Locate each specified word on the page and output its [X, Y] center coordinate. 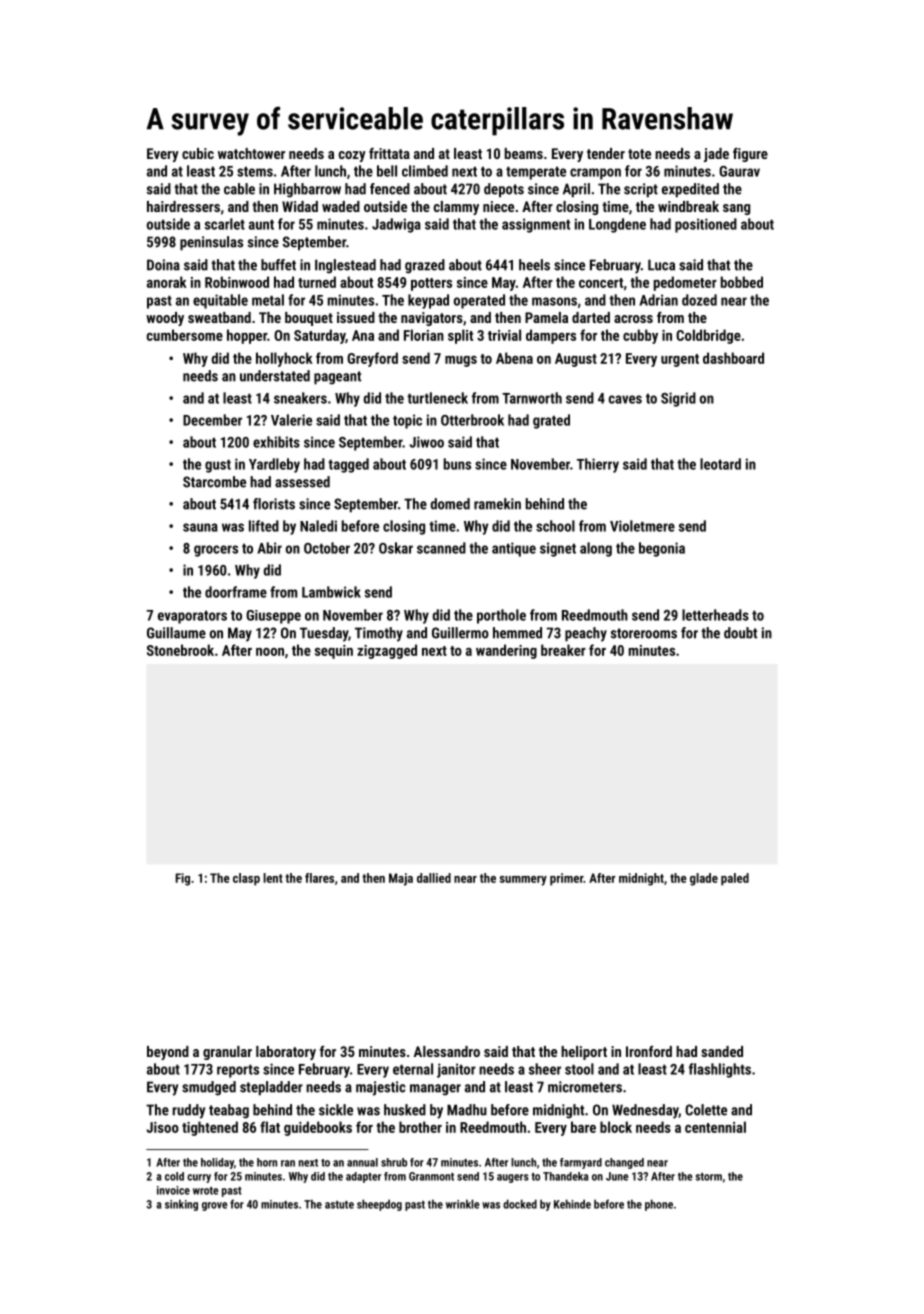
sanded [722, 1051]
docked [520, 1204]
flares [319, 878]
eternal [413, 1069]
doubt [740, 633]
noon [270, 652]
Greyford [372, 359]
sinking [181, 1205]
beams [524, 153]
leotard [720, 464]
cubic [198, 153]
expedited [690, 190]
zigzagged [387, 651]
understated [275, 376]
